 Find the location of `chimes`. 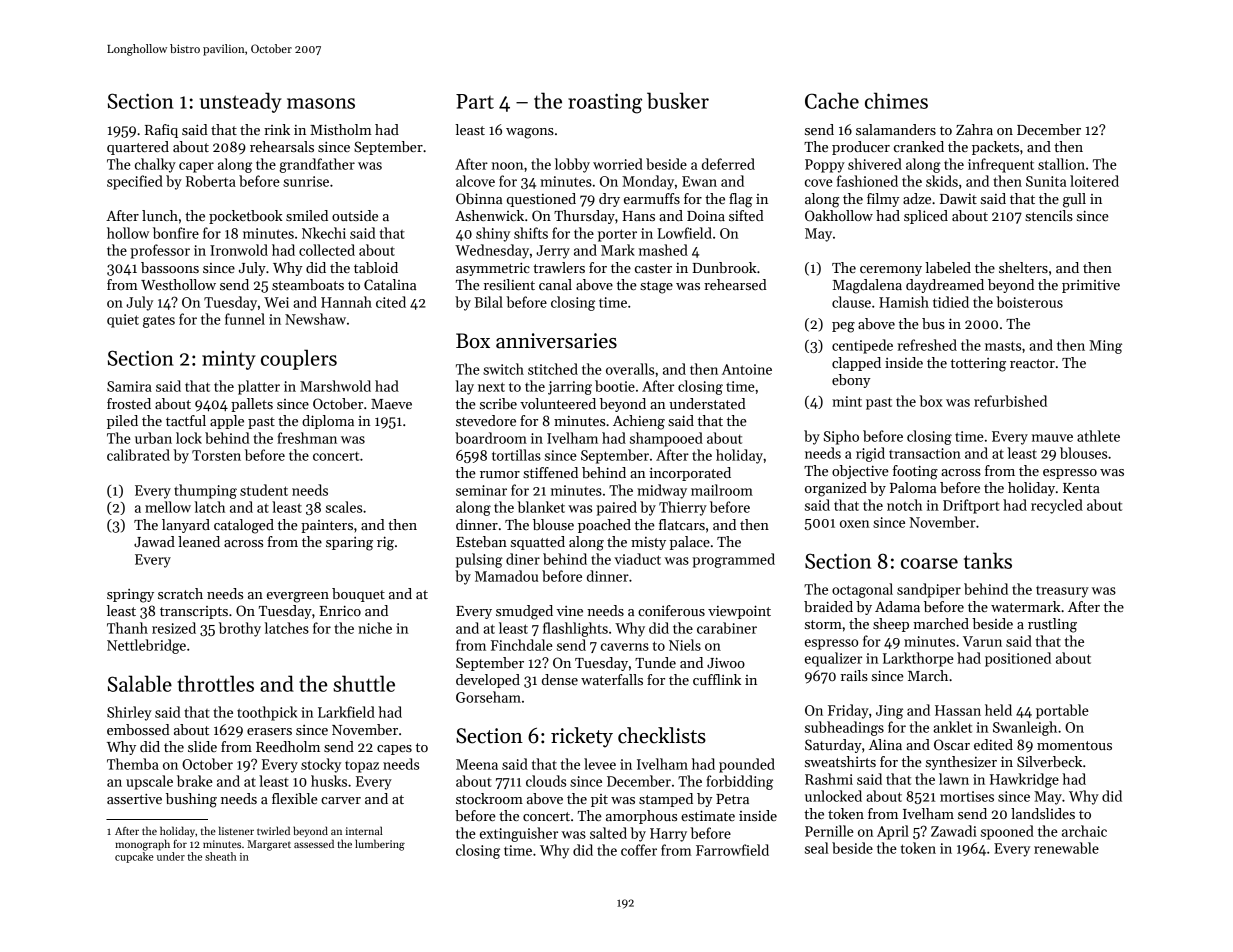

chimes is located at coordinates (896, 100).
